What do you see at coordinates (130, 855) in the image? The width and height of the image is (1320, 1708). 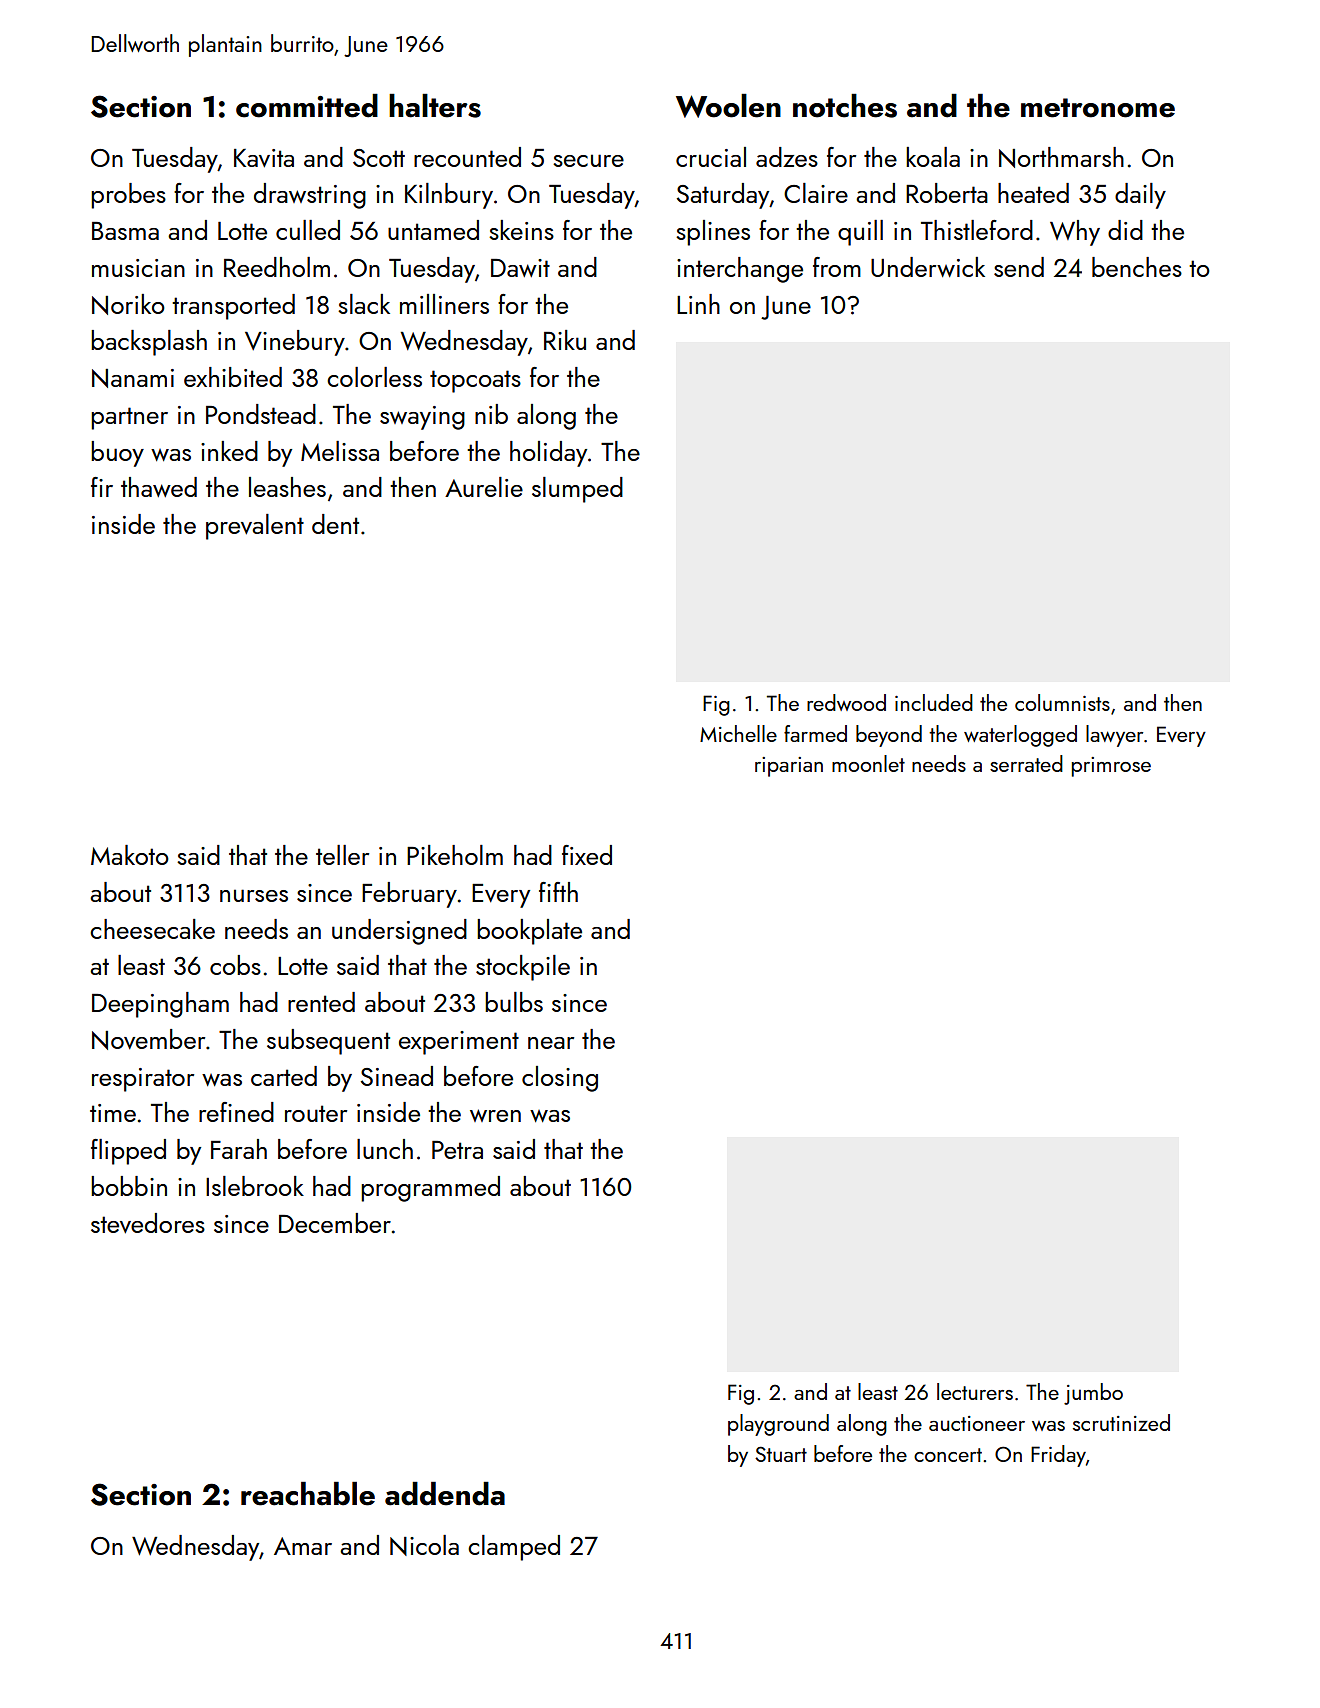 I see `Makoto` at bounding box center [130, 855].
